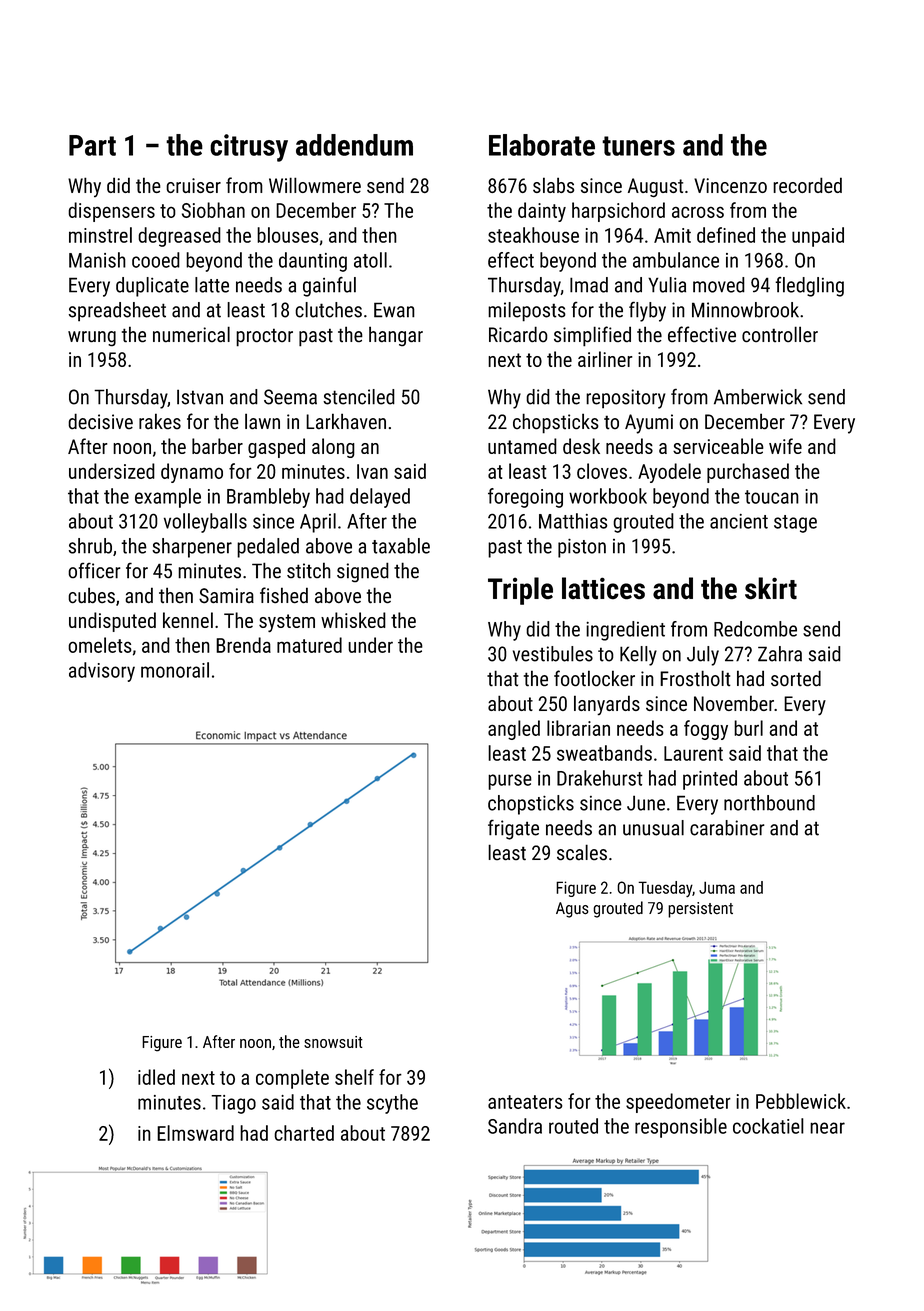  I want to click on monorail, so click(175, 670).
